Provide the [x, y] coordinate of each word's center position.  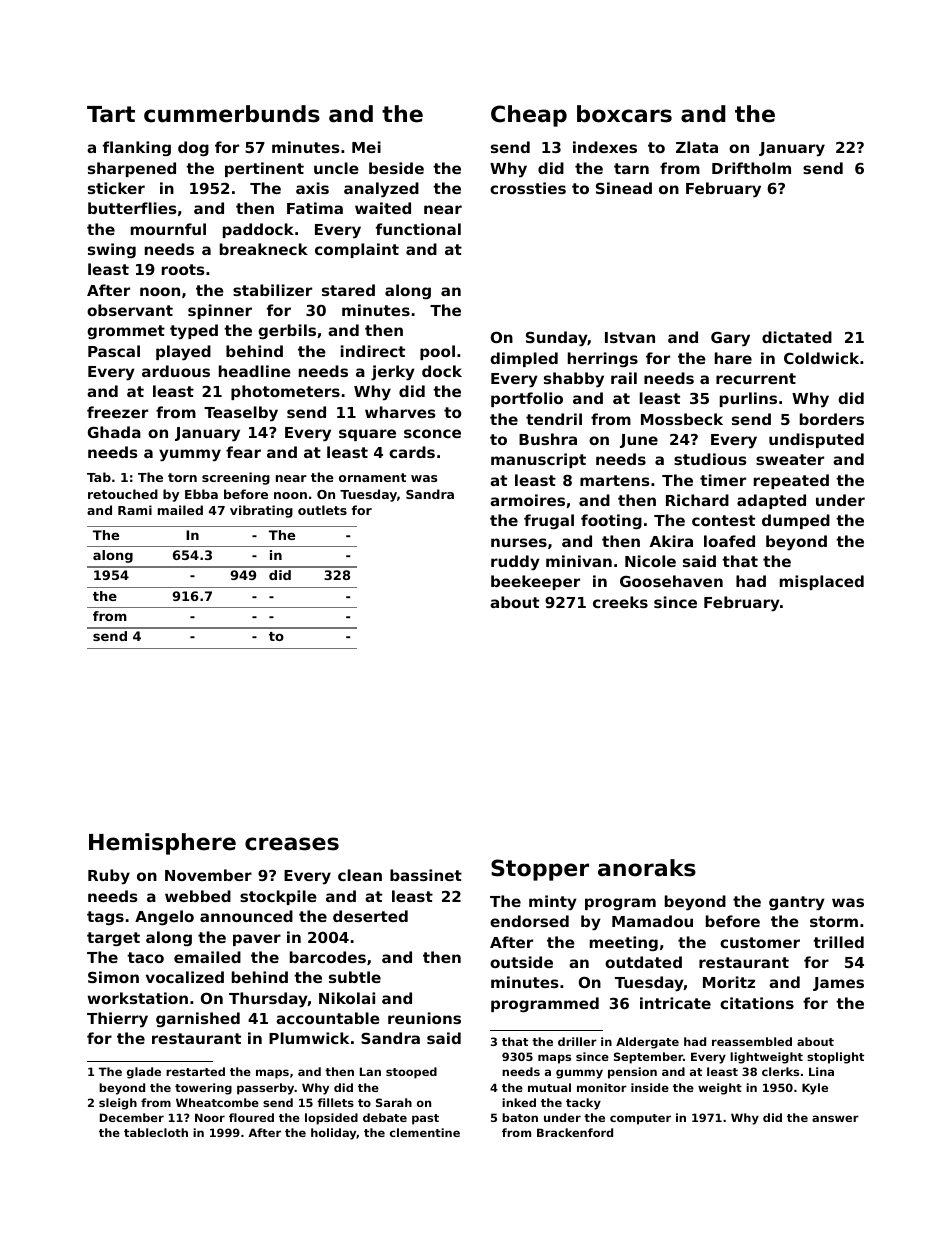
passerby [266, 1089]
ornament [372, 477]
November [208, 875]
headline [255, 371]
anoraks [647, 868]
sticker [116, 188]
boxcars [624, 114]
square [367, 435]
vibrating [261, 511]
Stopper [540, 870]
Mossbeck [682, 419]
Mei [366, 147]
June [639, 441]
